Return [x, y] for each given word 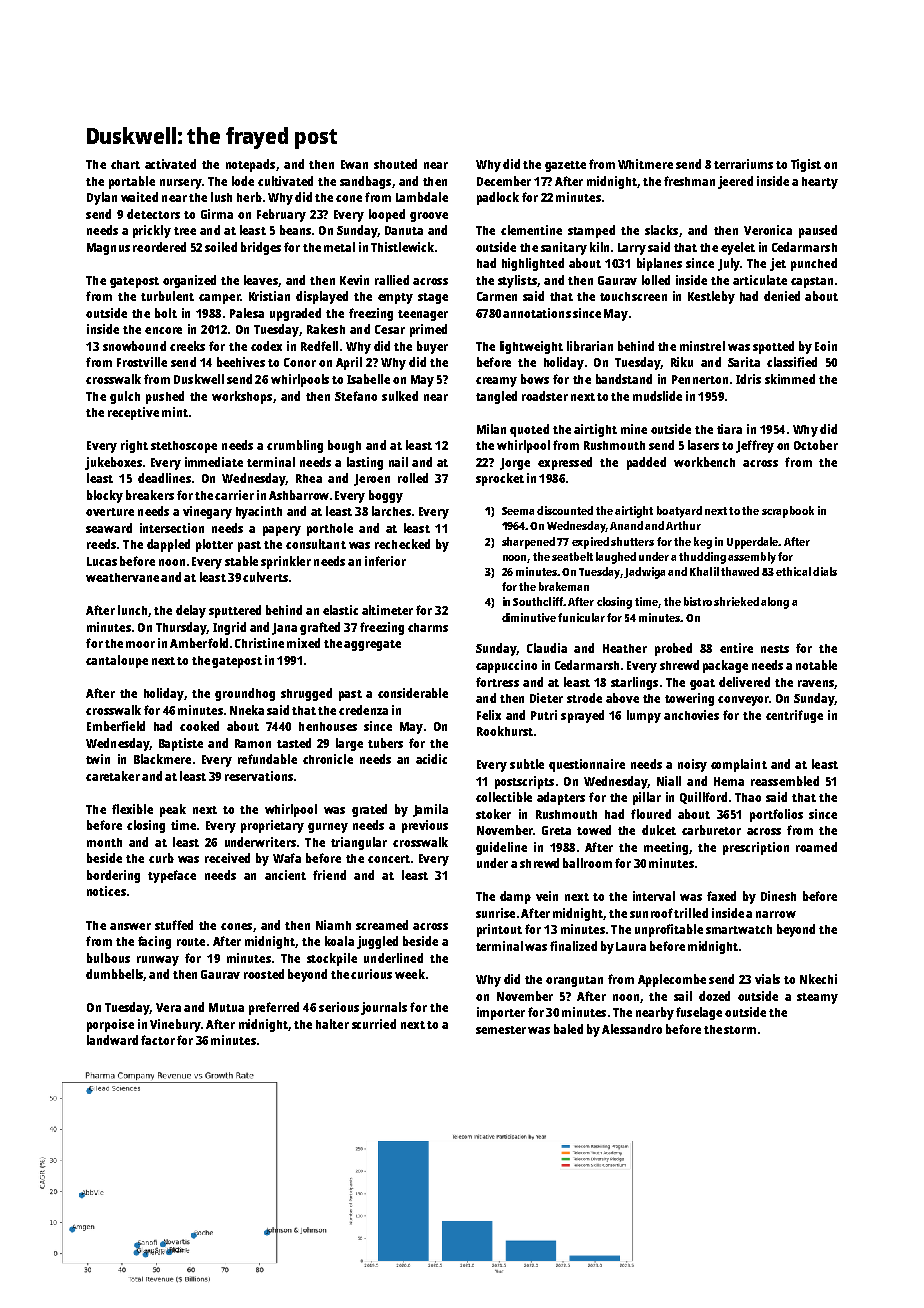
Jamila [430, 810]
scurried [374, 1024]
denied [782, 296]
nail [398, 462]
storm [740, 1030]
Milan [491, 429]
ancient [285, 875]
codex [266, 346]
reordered [159, 247]
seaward [109, 528]
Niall [669, 781]
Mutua [226, 1007]
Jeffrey [755, 446]
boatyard [679, 512]
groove [429, 217]
